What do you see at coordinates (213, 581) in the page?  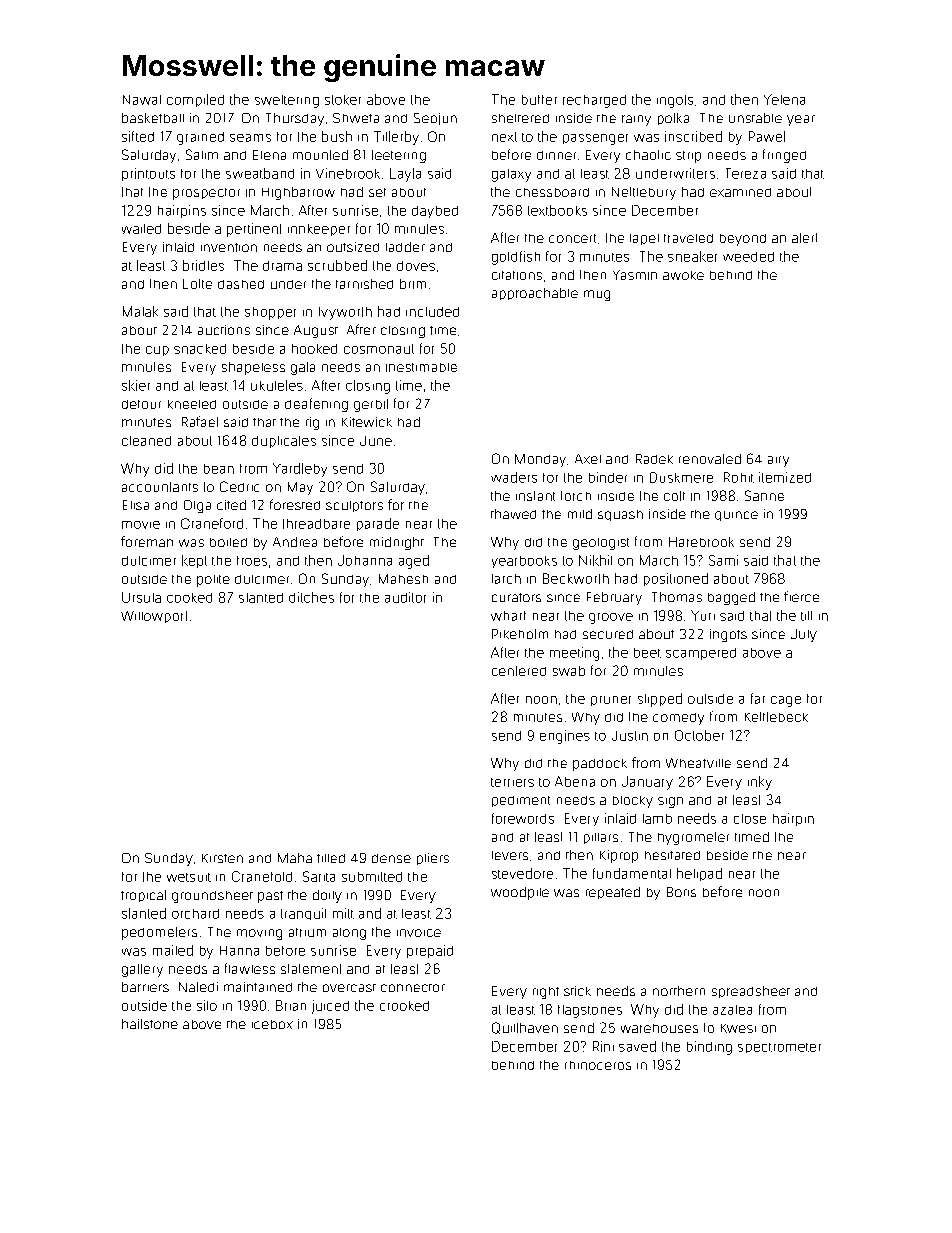 I see `polite` at bounding box center [213, 581].
